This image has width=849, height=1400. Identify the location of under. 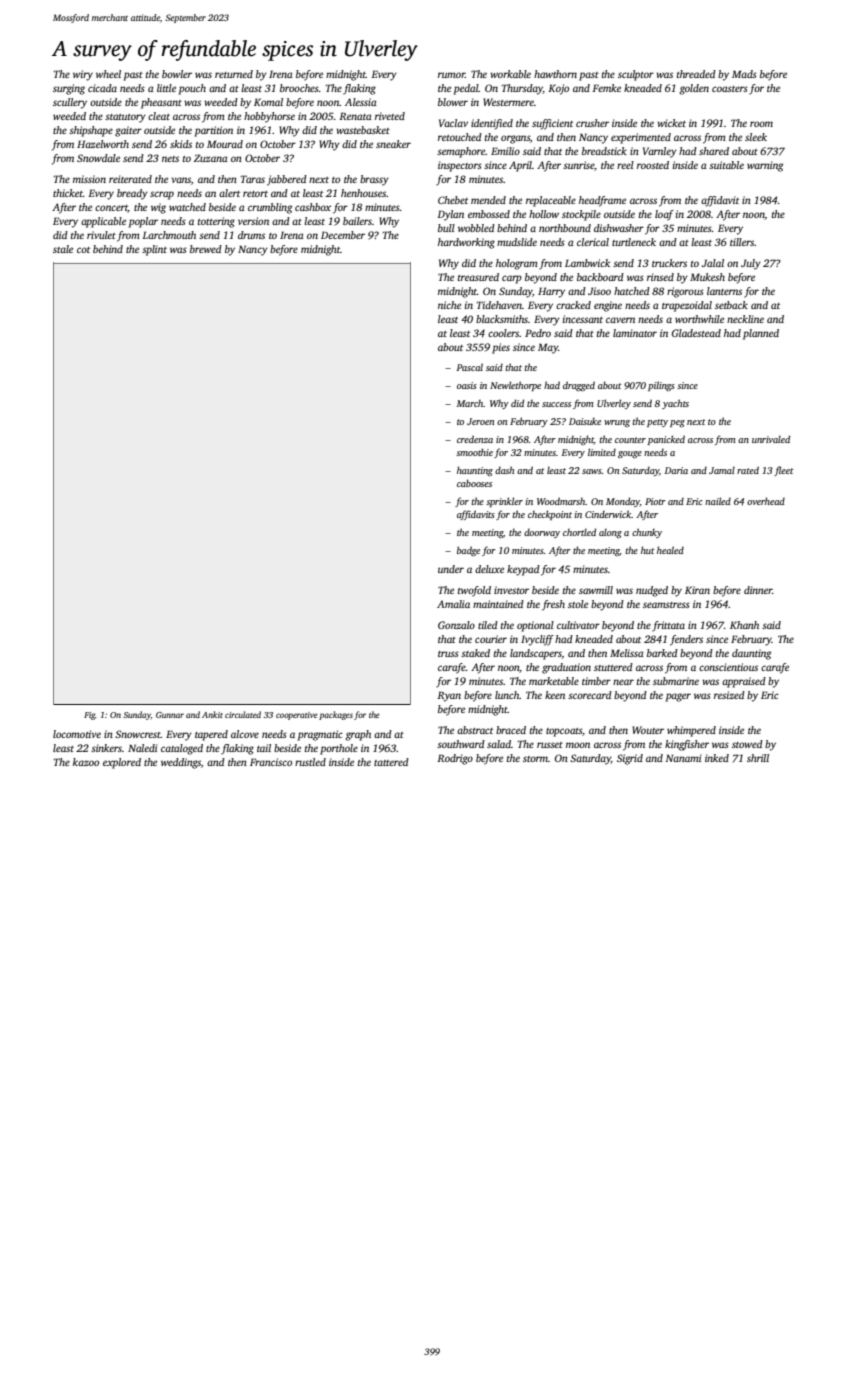
(451, 569).
